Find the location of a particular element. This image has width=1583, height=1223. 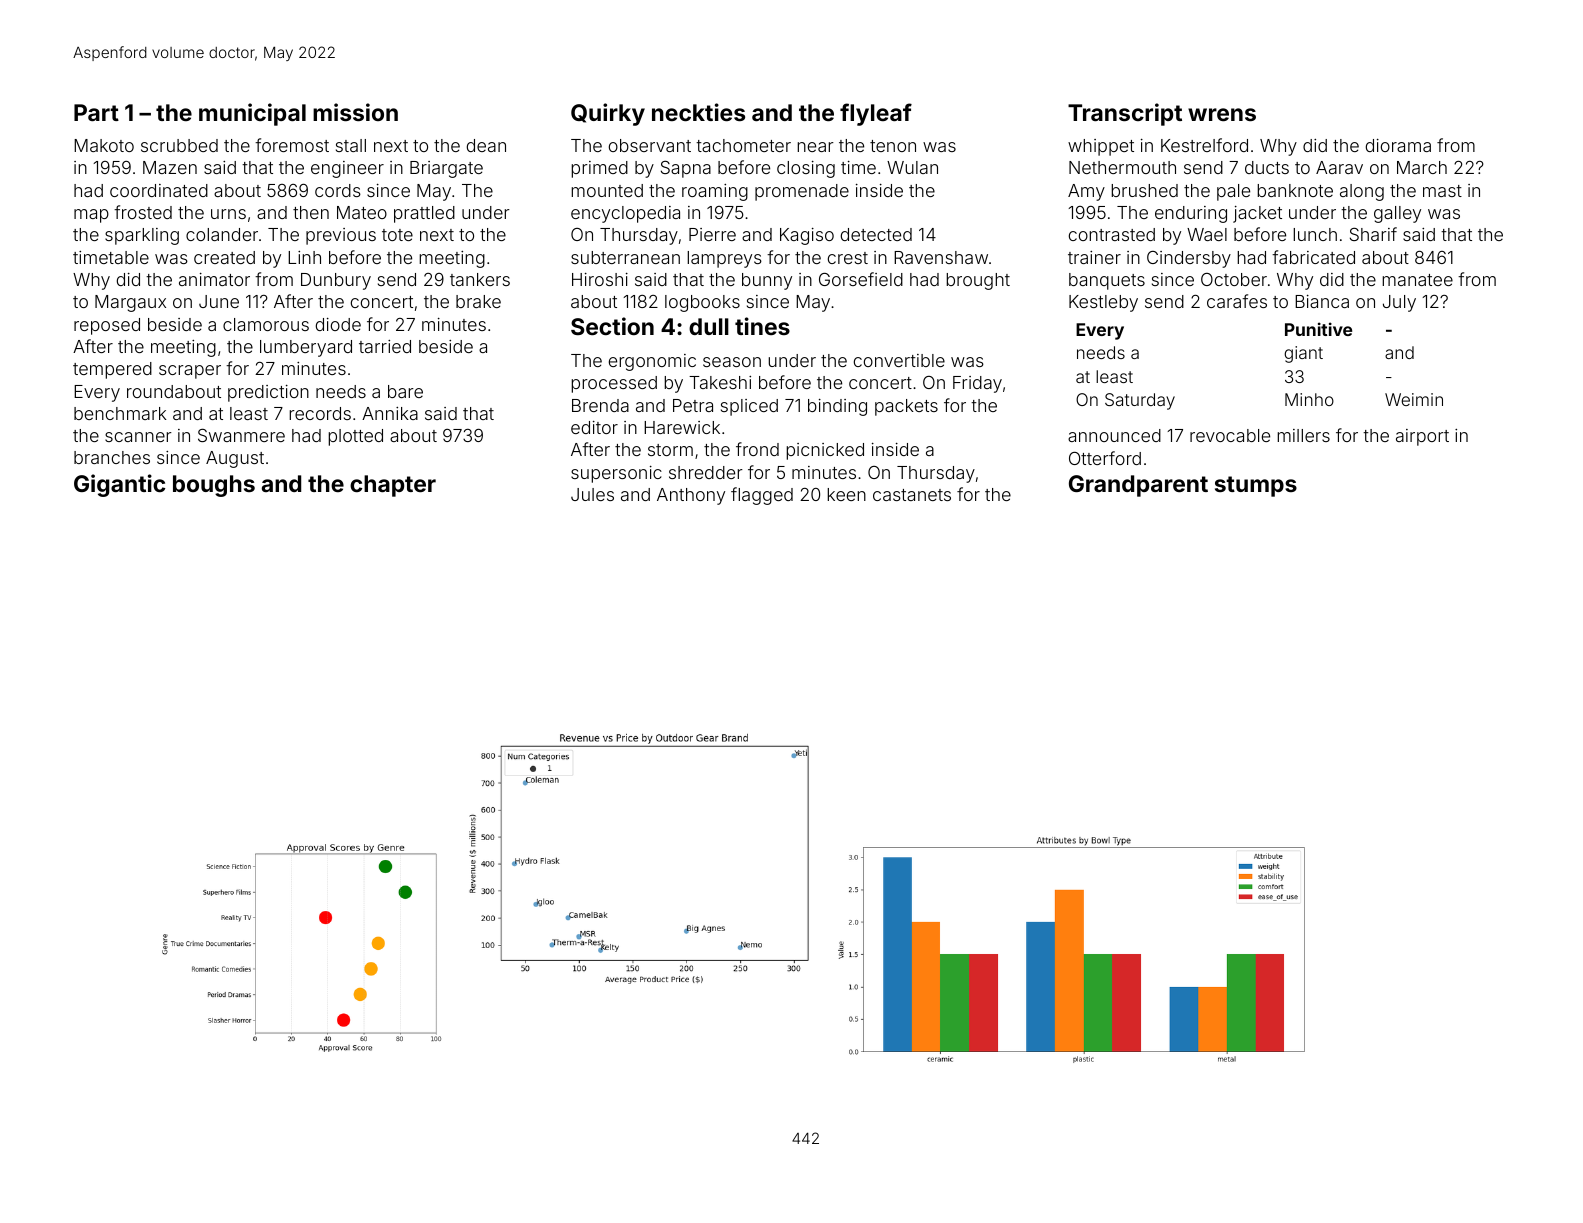

stumps is located at coordinates (1256, 486).
